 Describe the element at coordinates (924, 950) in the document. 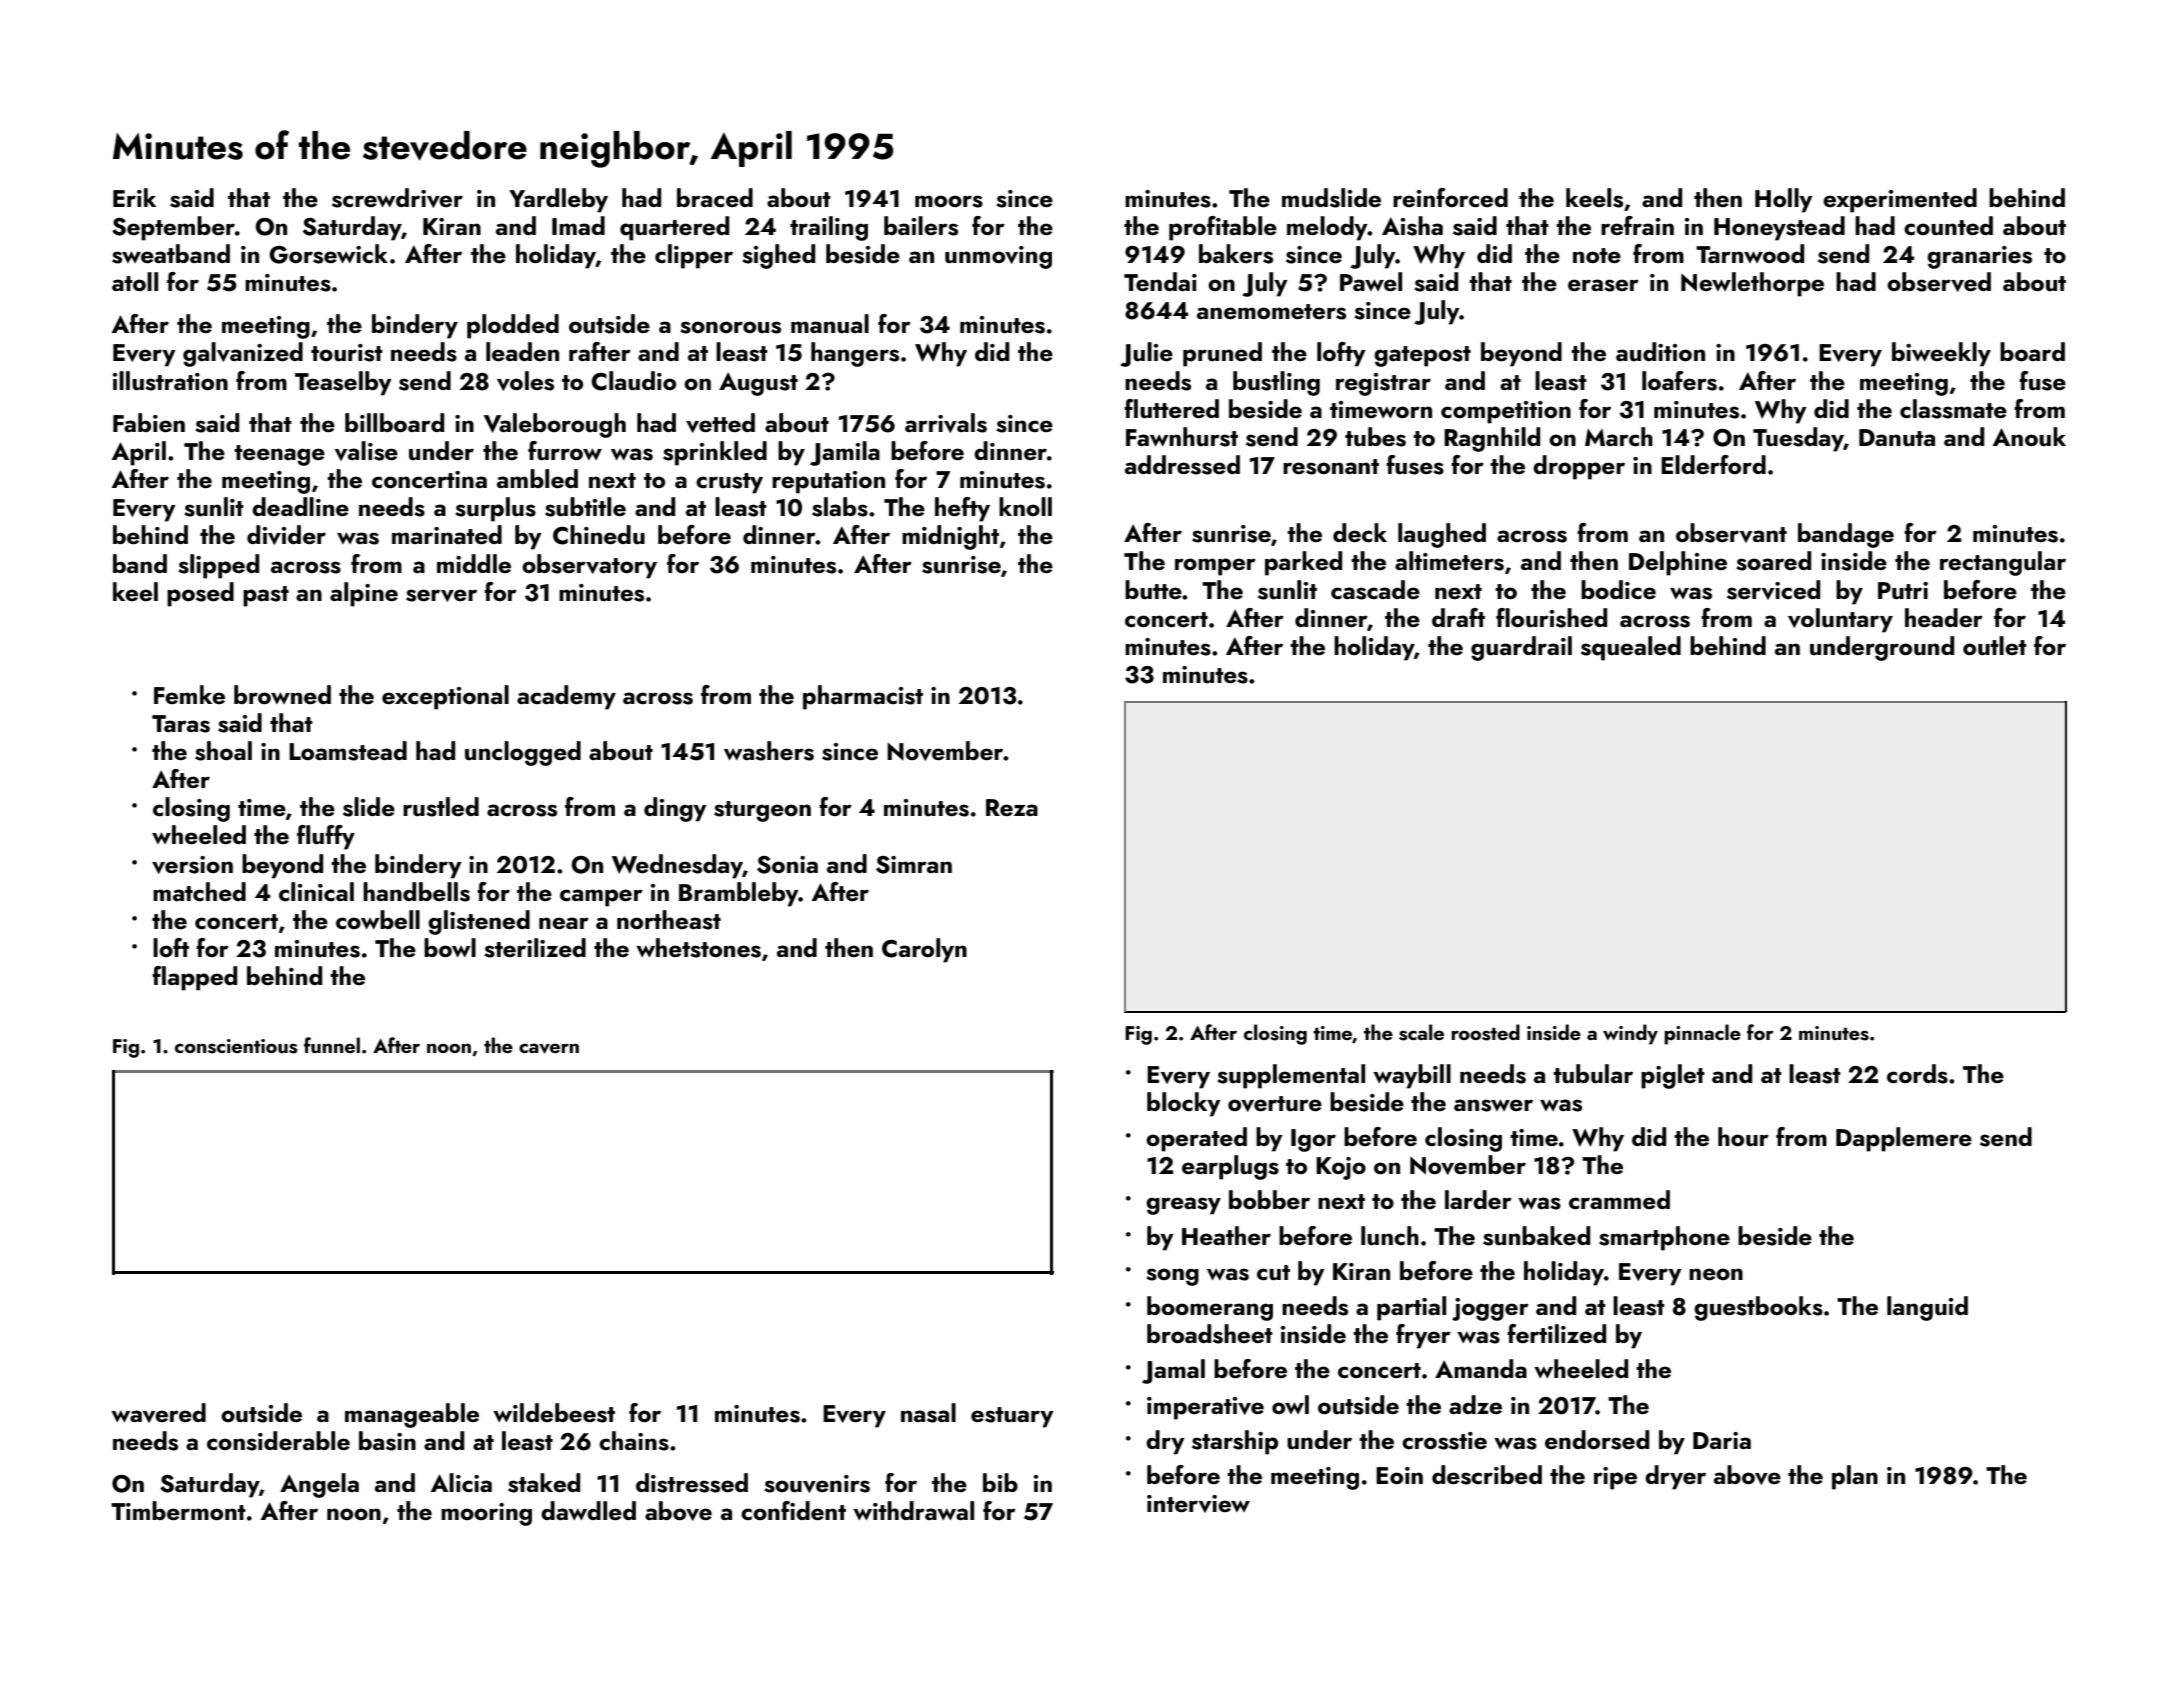

I see `Carolyn` at that location.
